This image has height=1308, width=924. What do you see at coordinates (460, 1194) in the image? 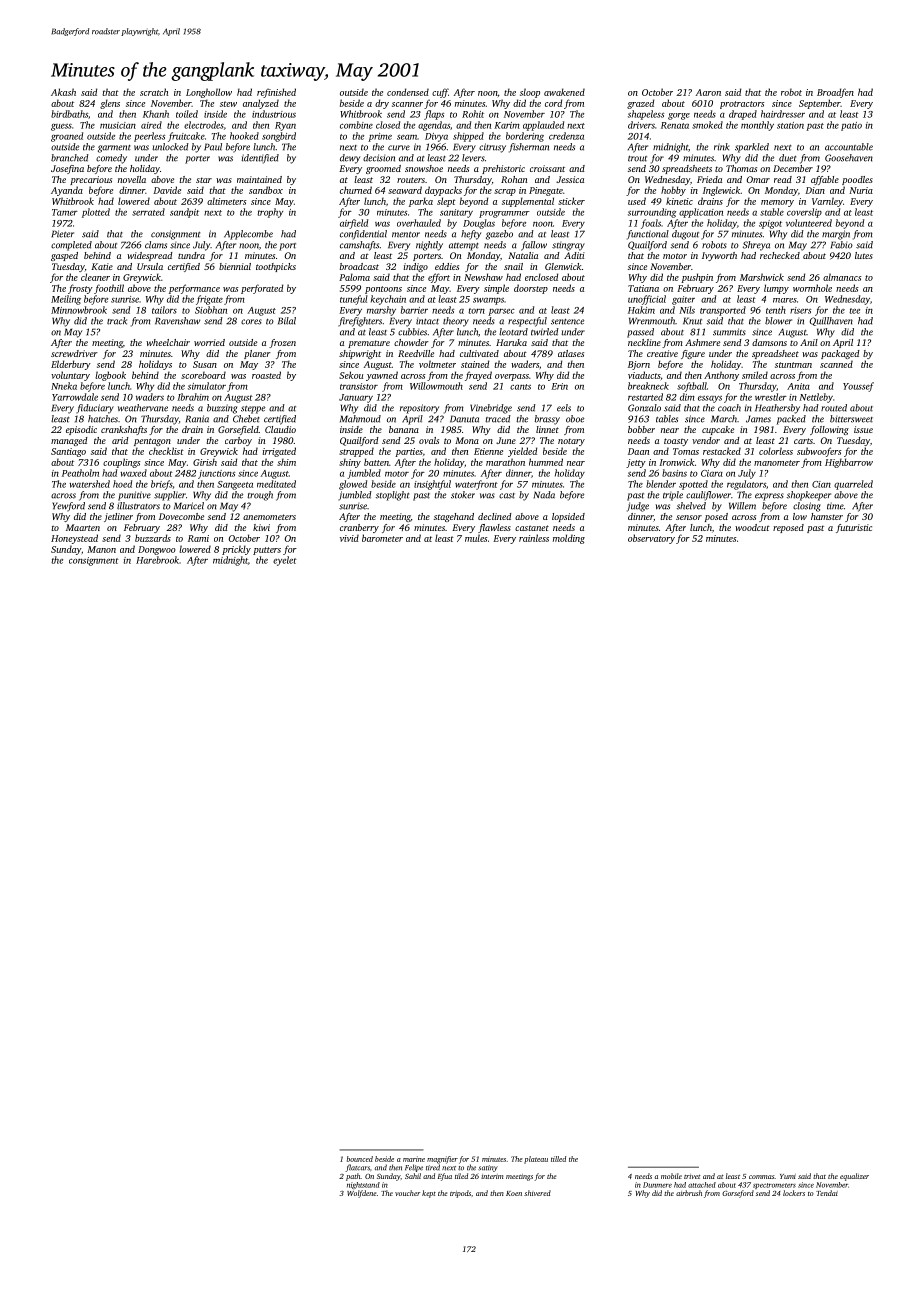
I see `tripods` at bounding box center [460, 1194].
